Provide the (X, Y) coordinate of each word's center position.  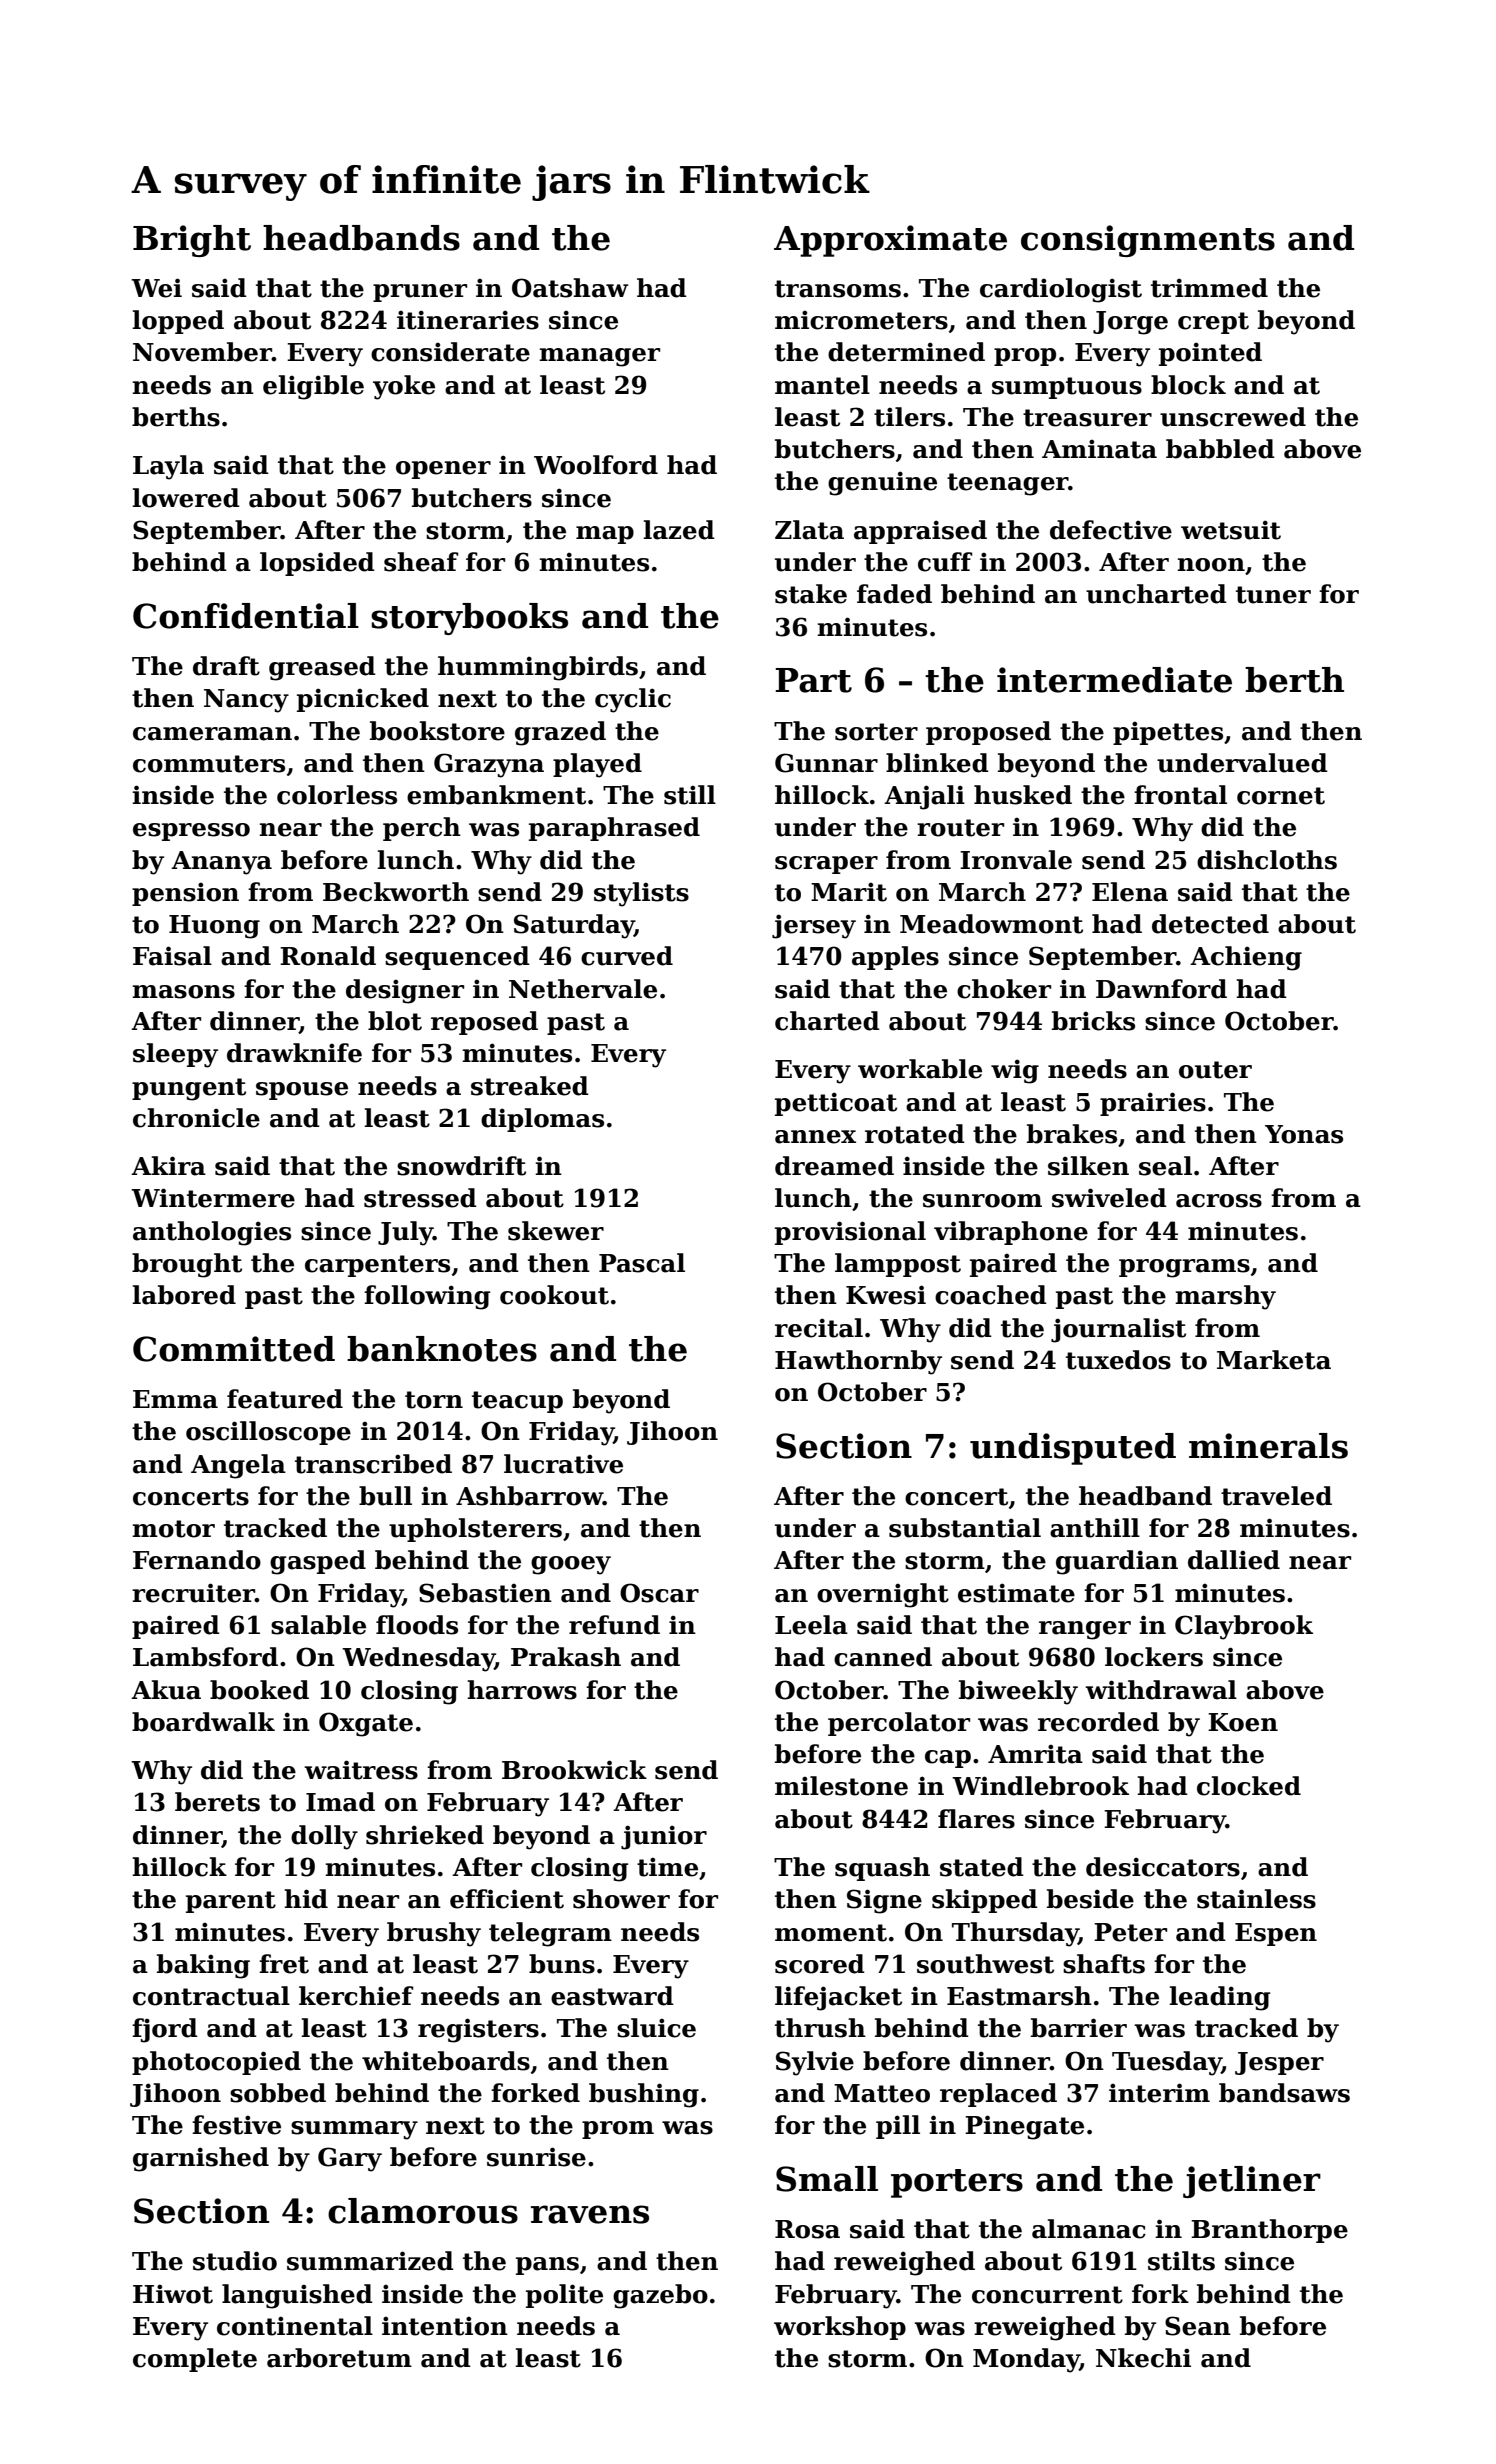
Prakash (566, 1657)
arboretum (339, 2358)
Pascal (642, 1263)
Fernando (197, 1560)
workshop (840, 2328)
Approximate (890, 241)
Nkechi (1143, 2358)
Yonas (1304, 1134)
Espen (1276, 1934)
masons (183, 992)
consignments (1148, 241)
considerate (450, 352)
